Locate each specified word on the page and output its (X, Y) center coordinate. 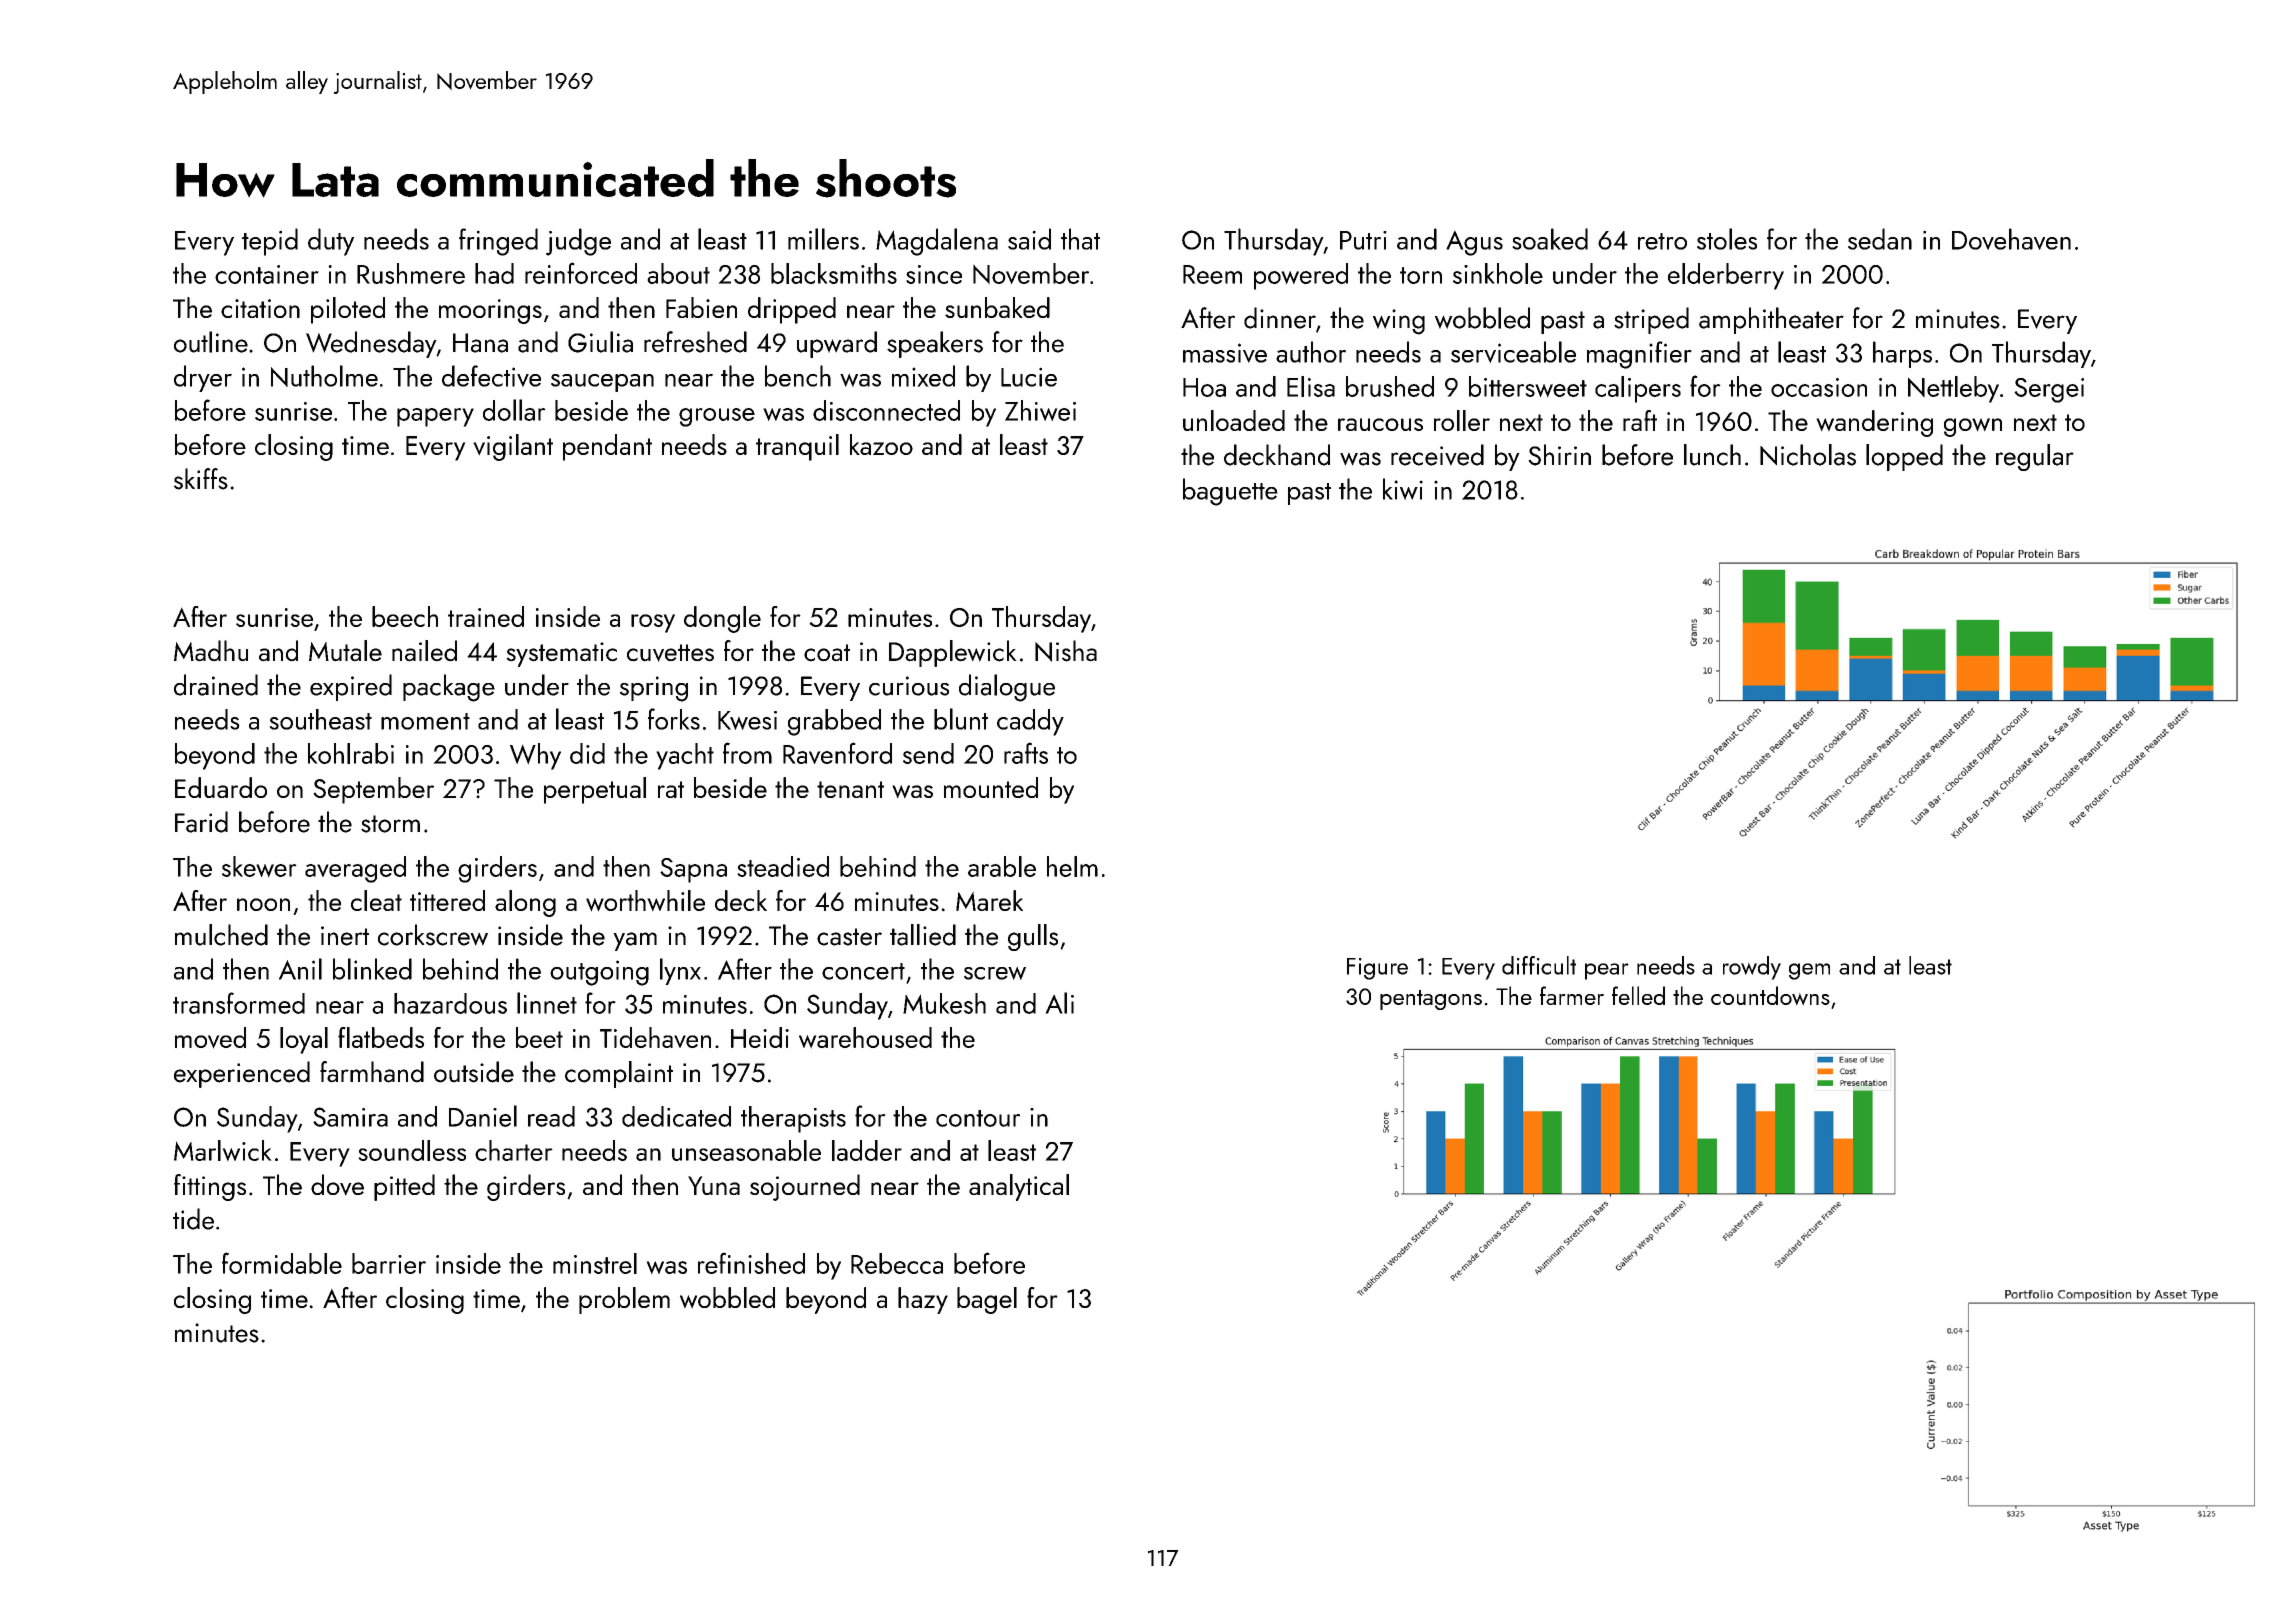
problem (624, 1300)
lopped (1904, 457)
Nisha (1066, 651)
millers (823, 239)
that (1080, 239)
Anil (300, 969)
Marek (989, 900)
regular (2035, 457)
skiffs (201, 479)
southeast (320, 719)
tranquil (797, 447)
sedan (1880, 239)
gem (1809, 971)
